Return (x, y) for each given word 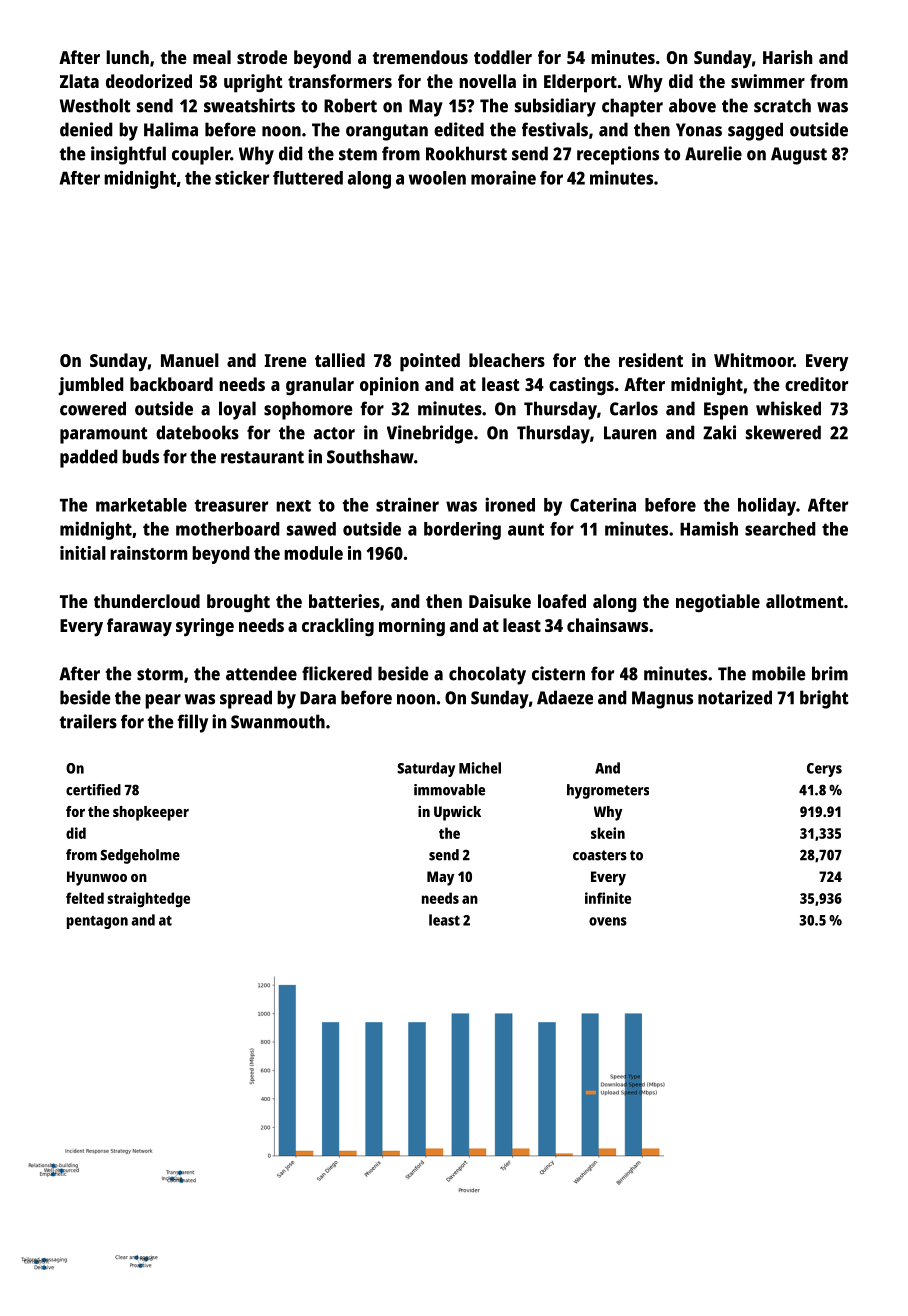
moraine (503, 177)
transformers (340, 81)
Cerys (824, 770)
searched (780, 529)
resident (651, 360)
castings (581, 386)
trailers (88, 721)
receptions (618, 155)
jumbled (91, 386)
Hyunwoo (97, 878)
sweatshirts (249, 105)
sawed (311, 529)
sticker (242, 177)
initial (83, 553)
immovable (449, 790)
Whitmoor (753, 360)
